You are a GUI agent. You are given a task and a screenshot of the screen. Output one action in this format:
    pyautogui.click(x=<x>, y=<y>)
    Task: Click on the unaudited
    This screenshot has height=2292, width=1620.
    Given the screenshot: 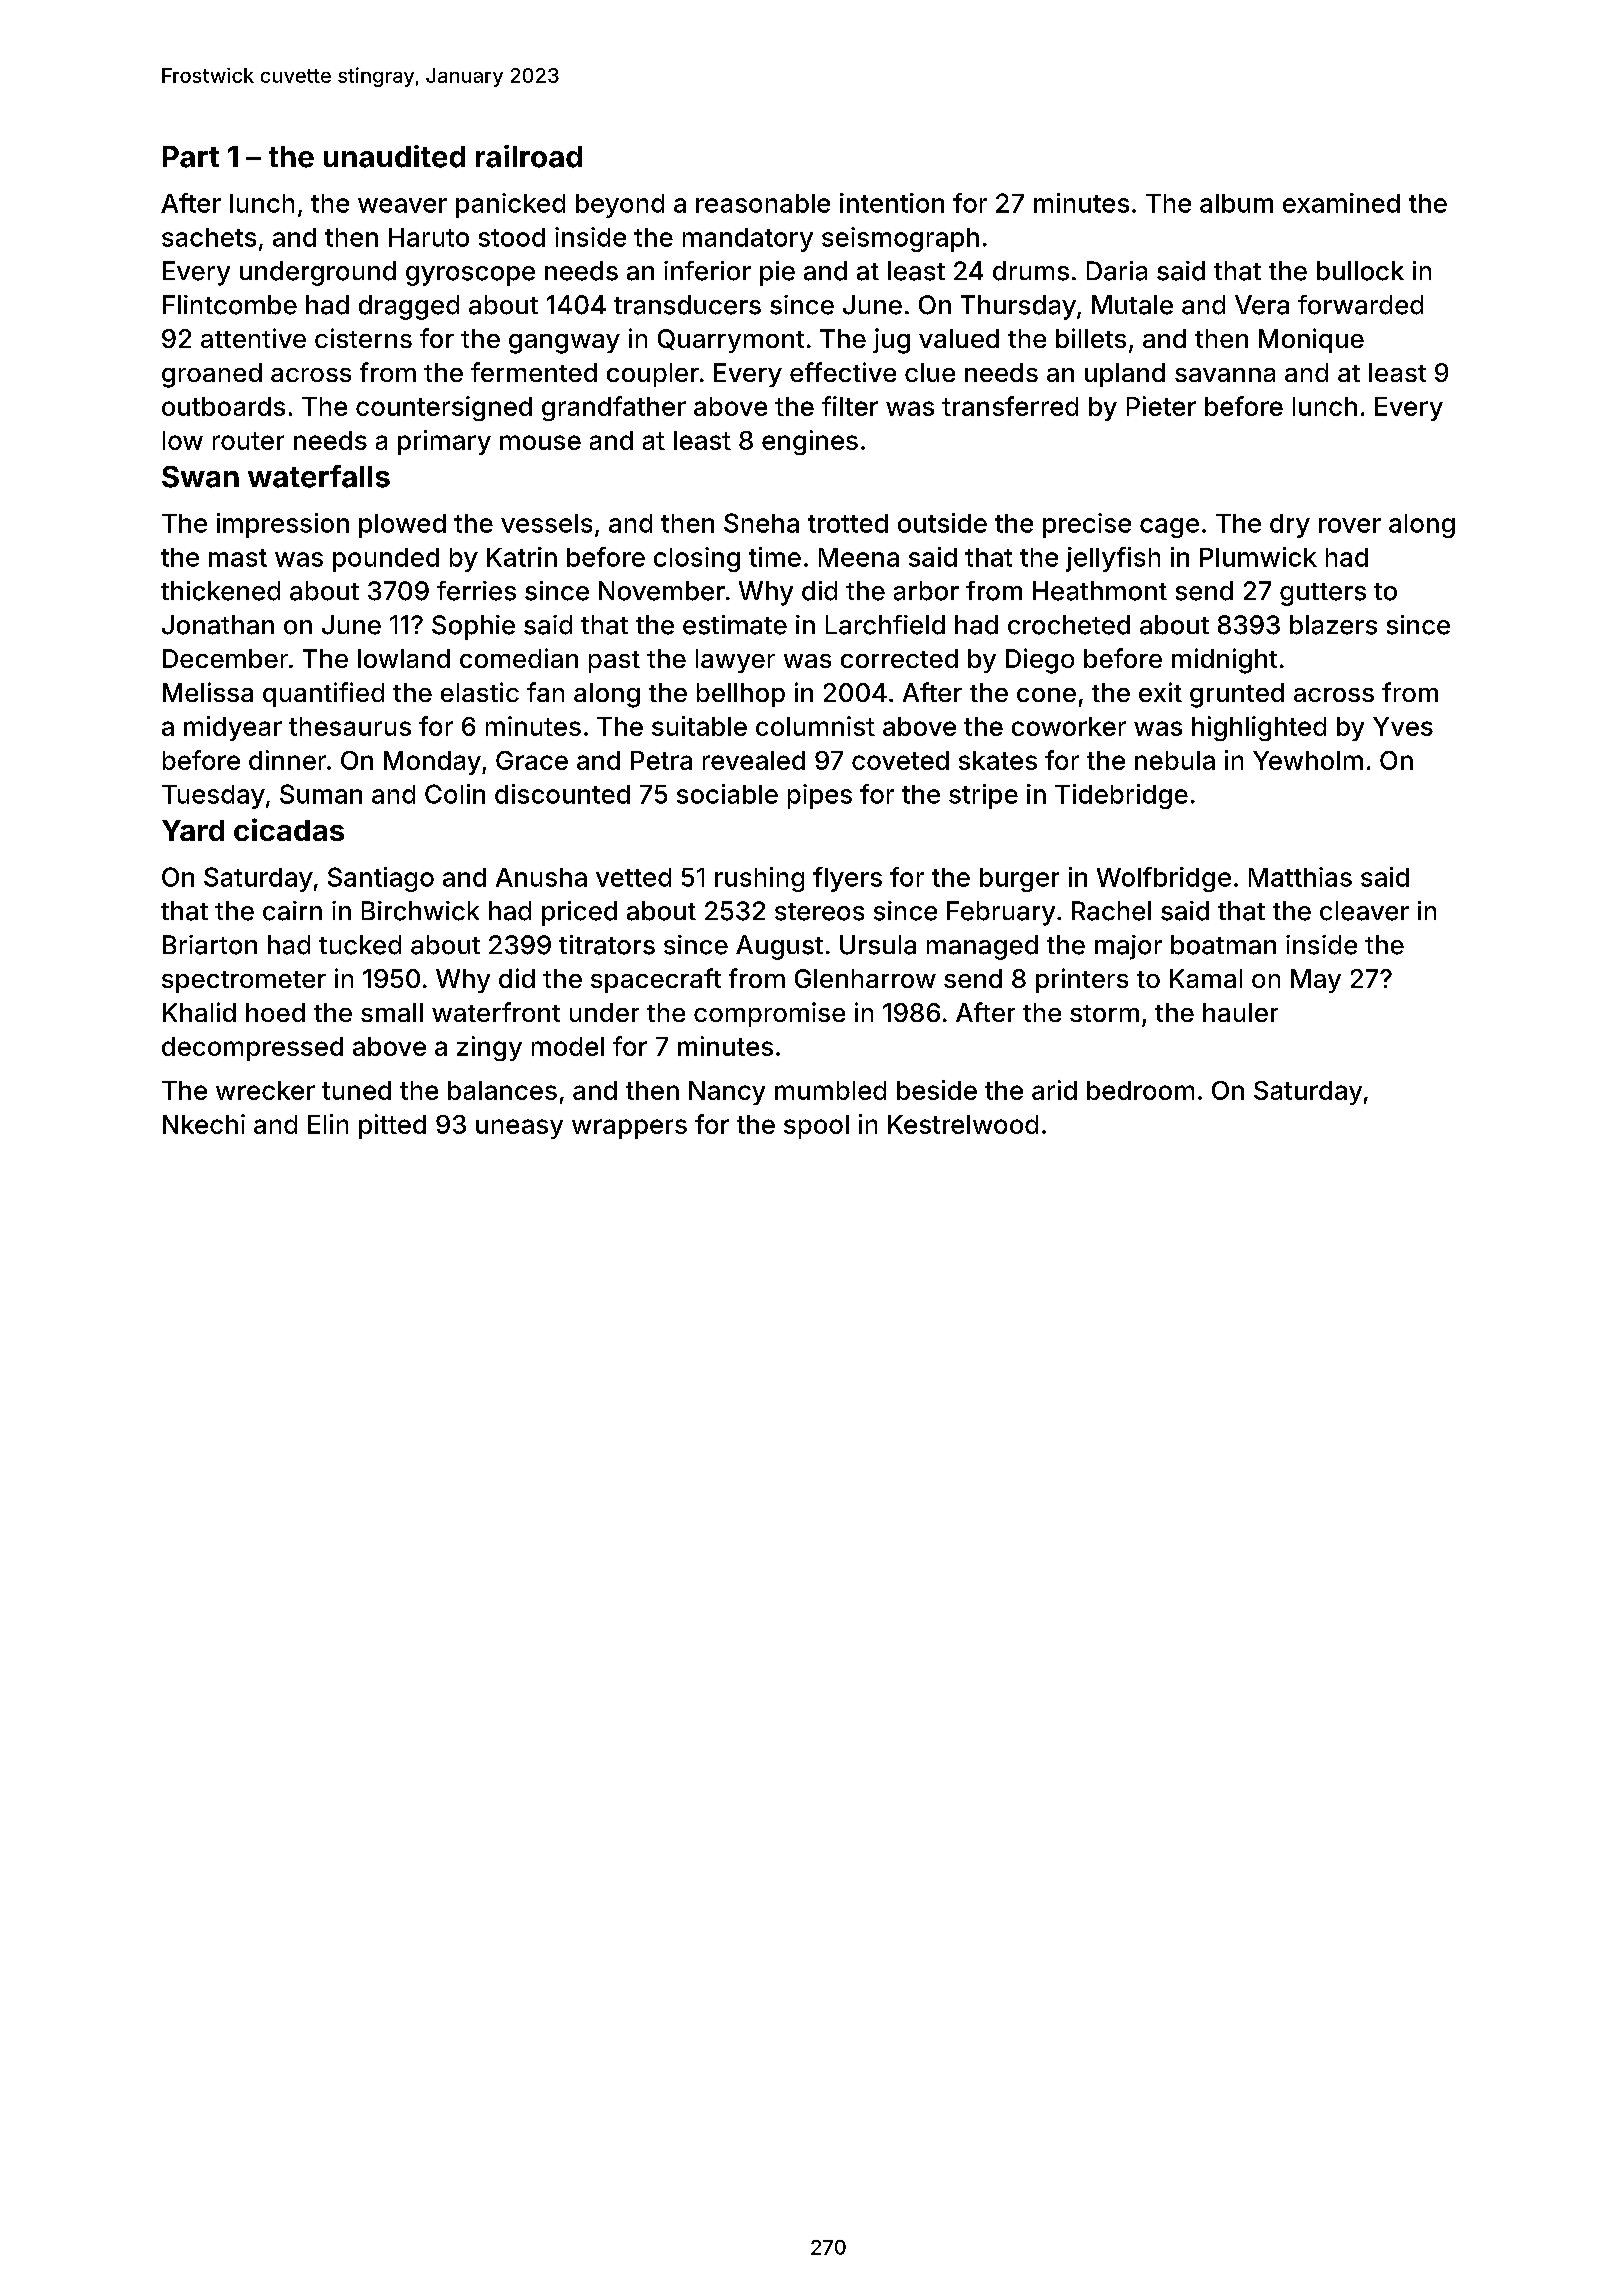 What is the action you would take?
    pyautogui.click(x=394, y=156)
